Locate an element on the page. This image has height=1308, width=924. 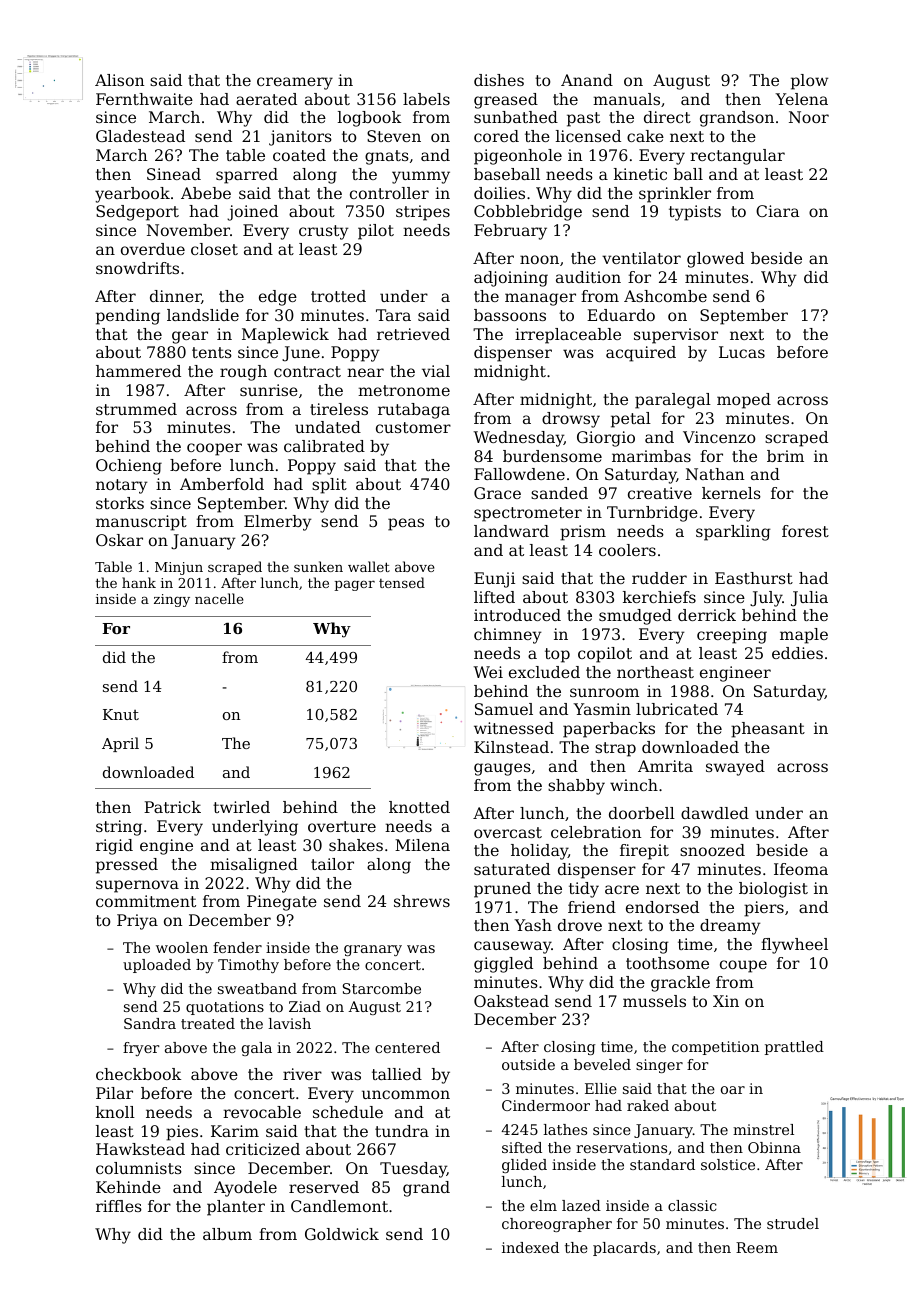
joined is located at coordinates (252, 213).
